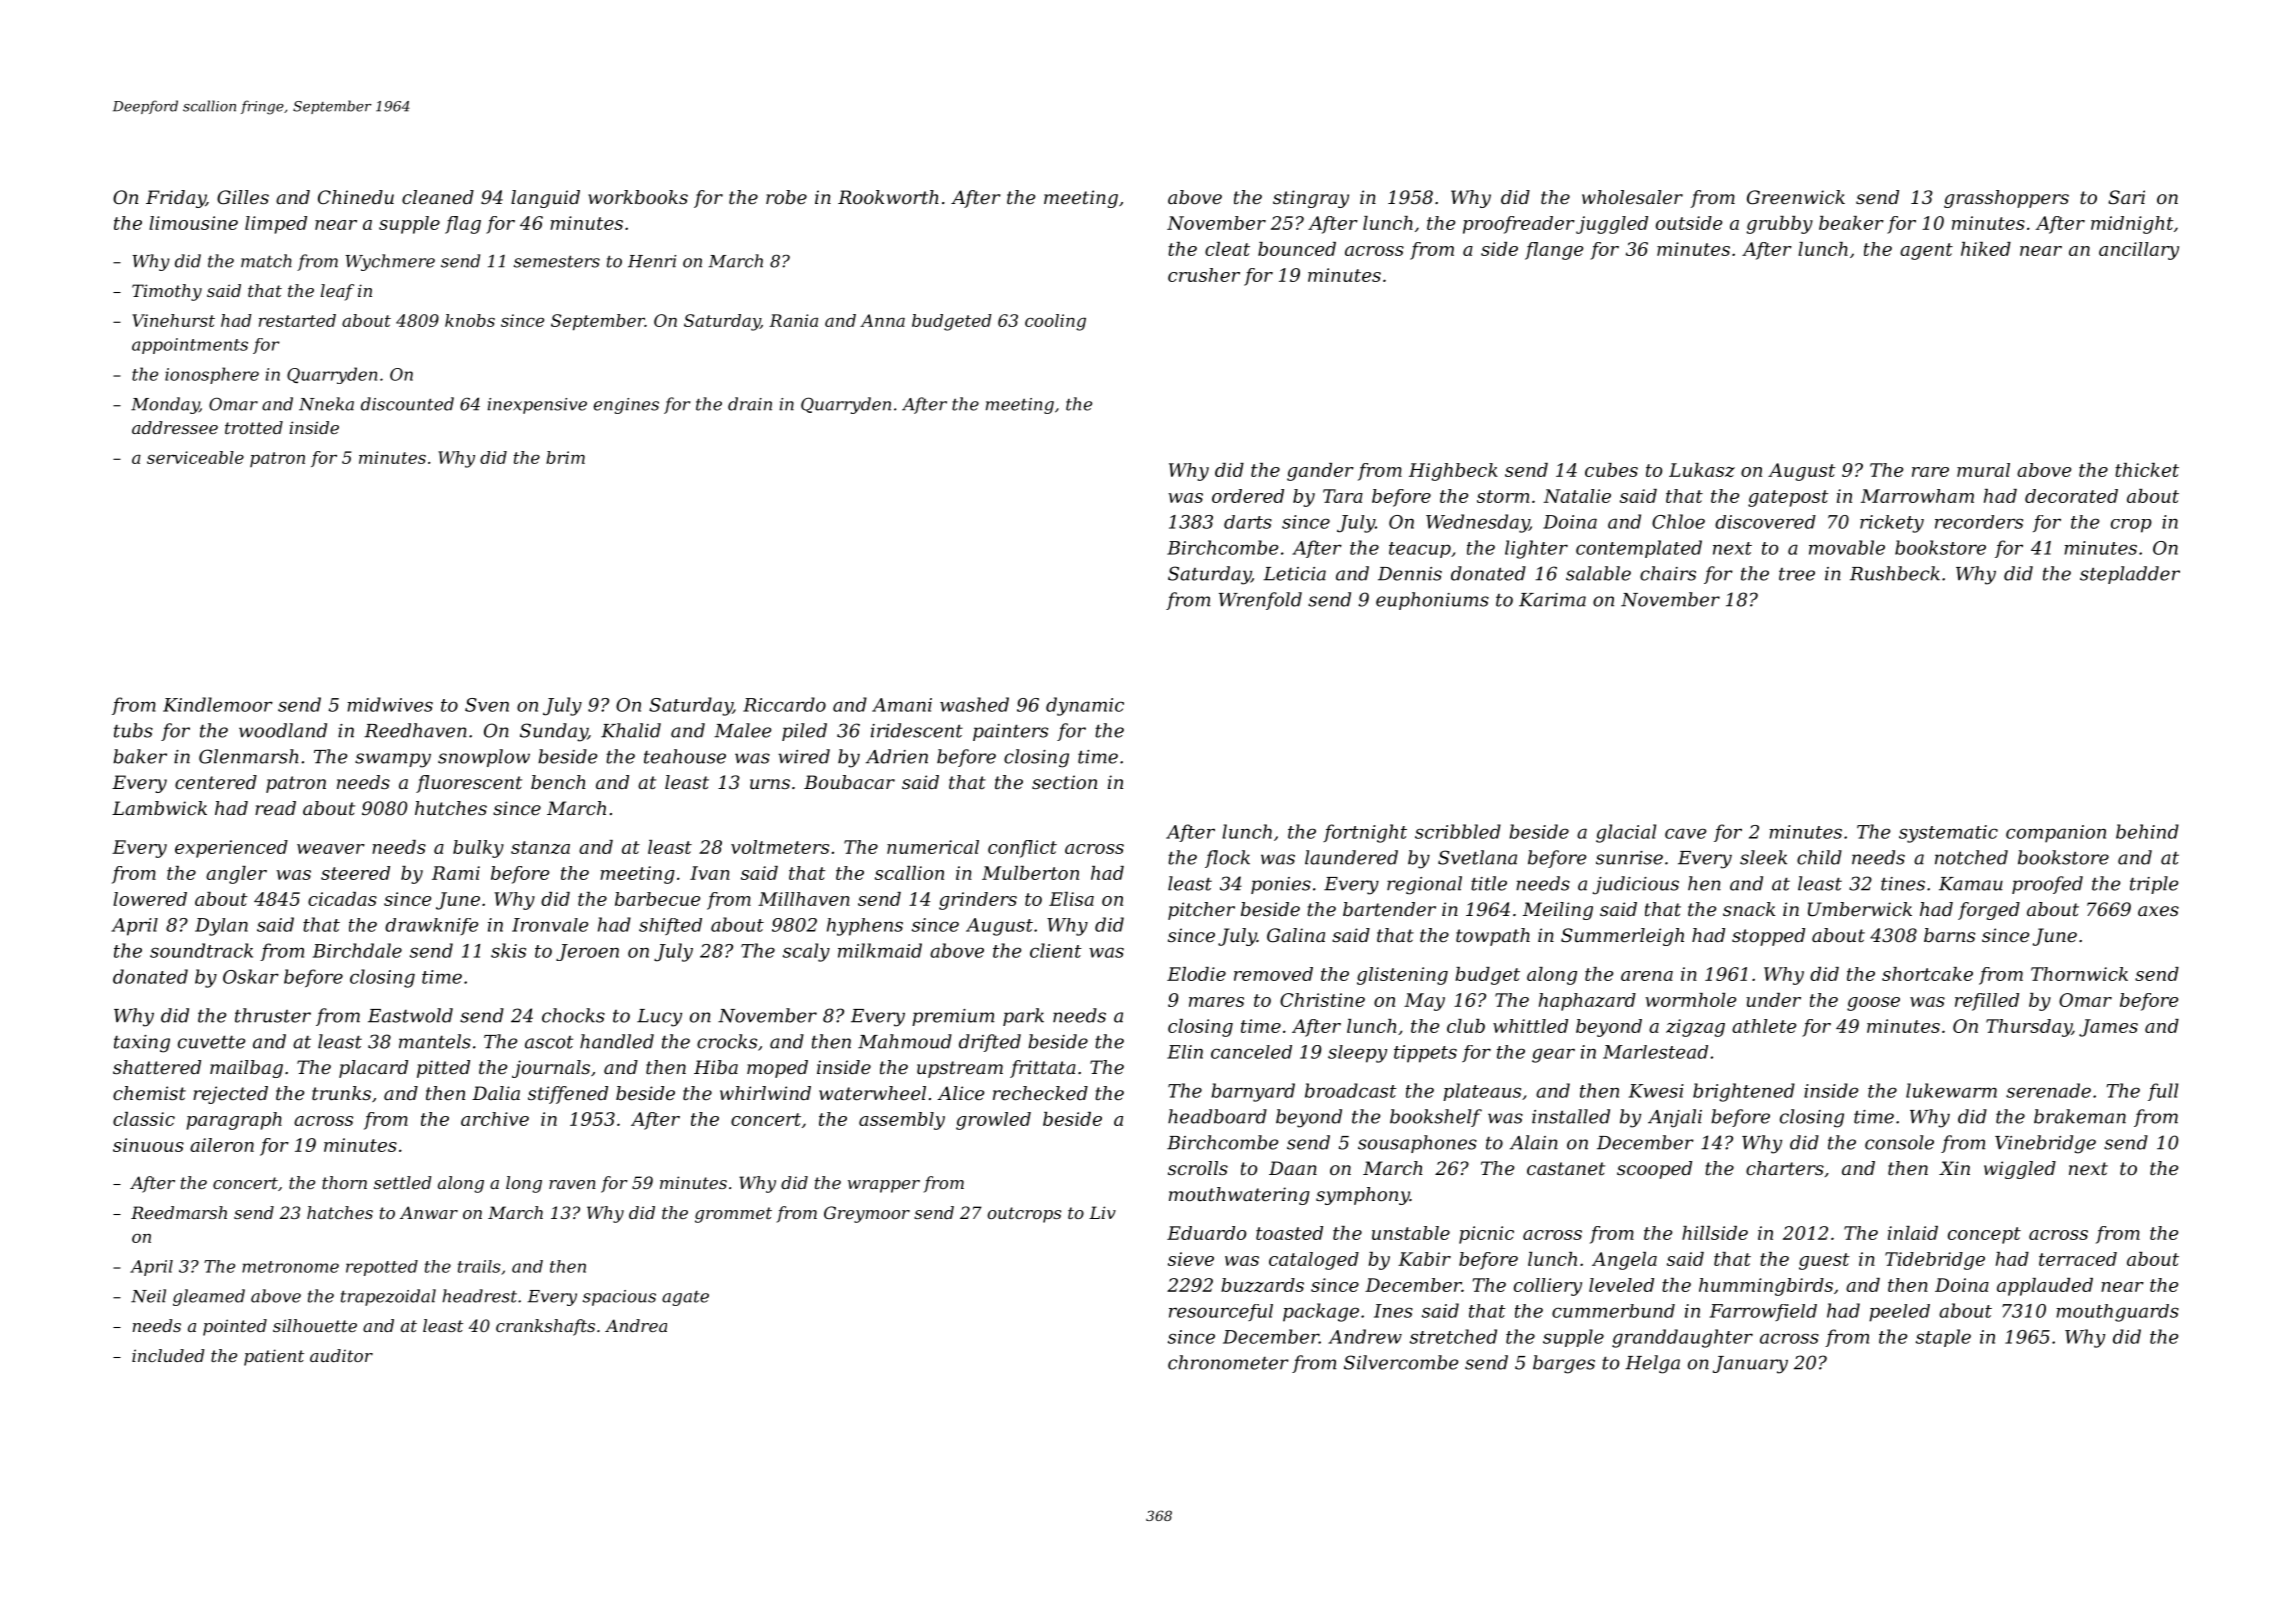 This document has height=1620, width=2292. What do you see at coordinates (1055, 322) in the document?
I see `cooling` at bounding box center [1055, 322].
